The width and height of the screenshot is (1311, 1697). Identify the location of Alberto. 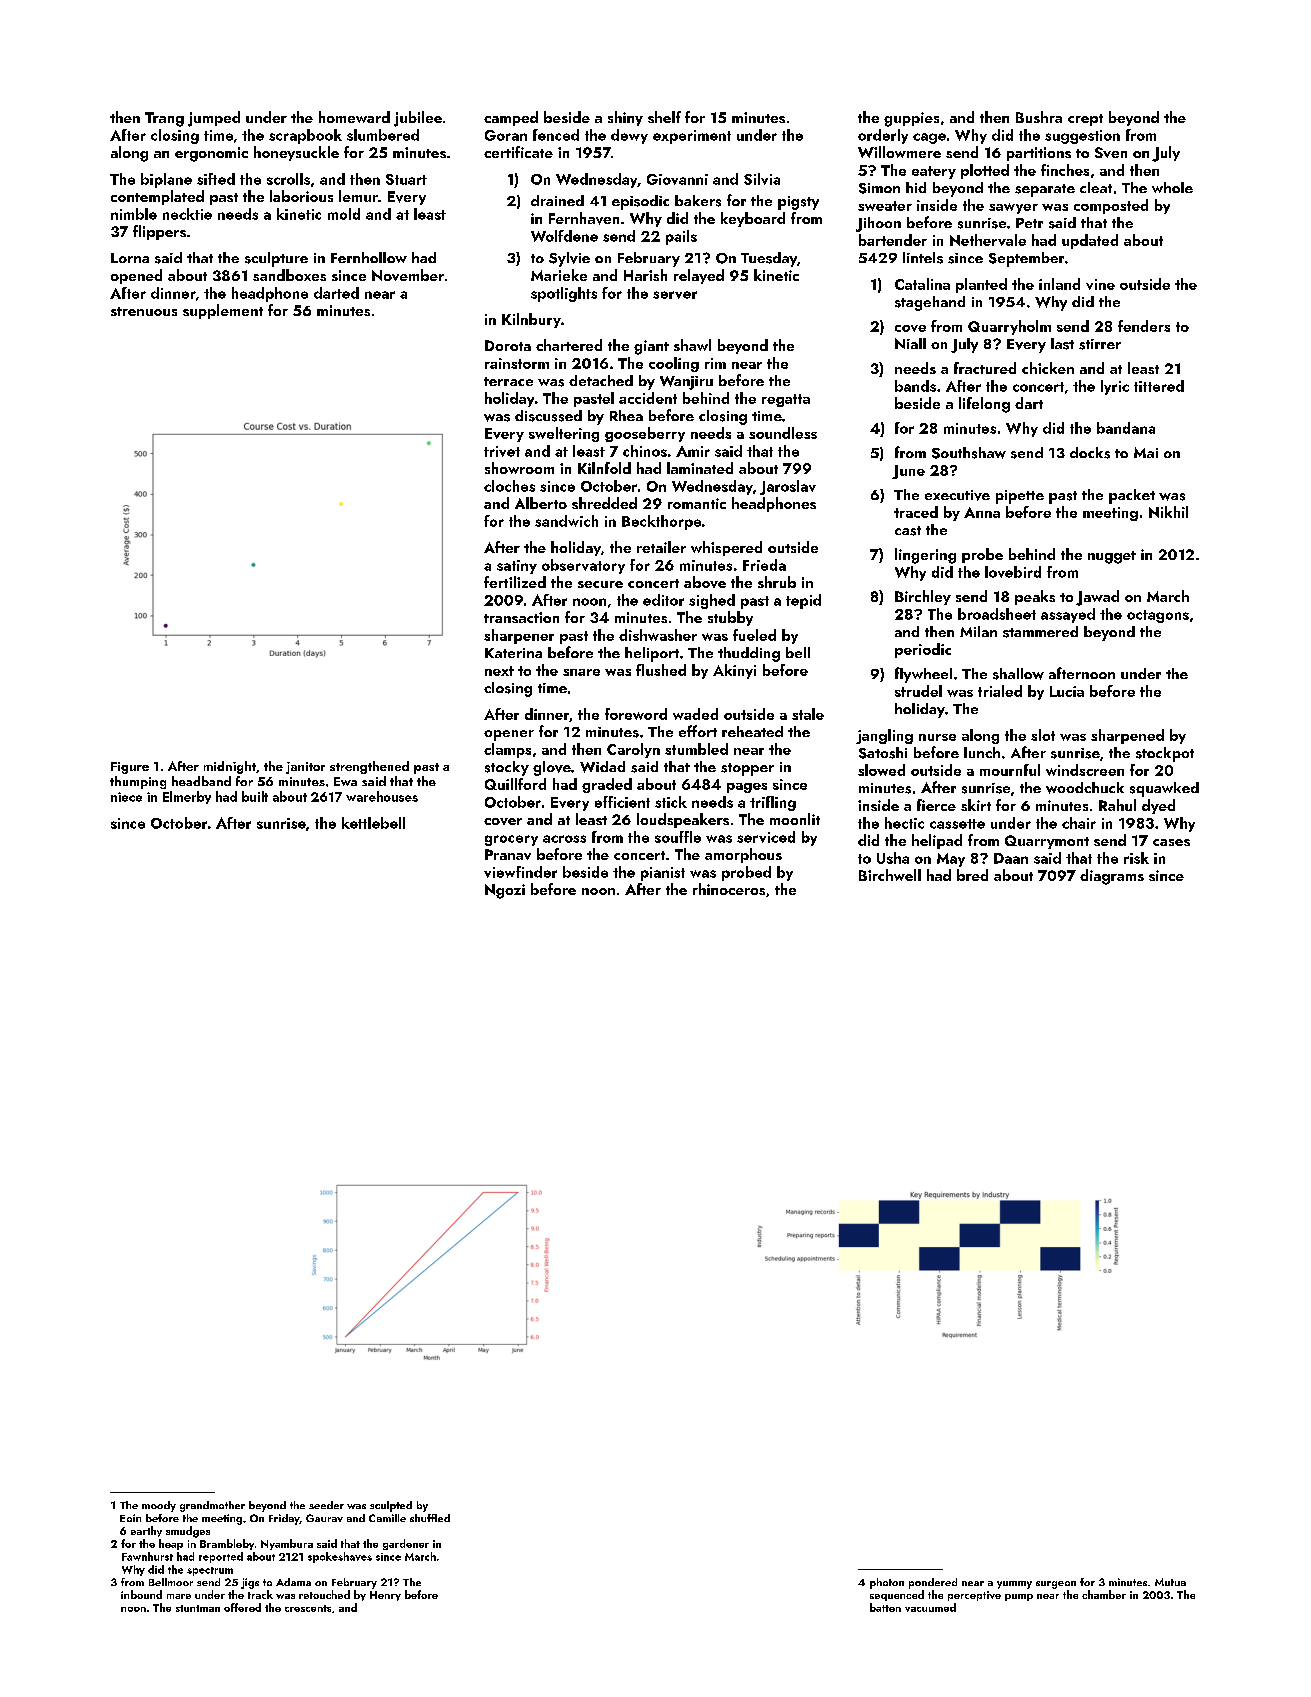
(541, 503).
